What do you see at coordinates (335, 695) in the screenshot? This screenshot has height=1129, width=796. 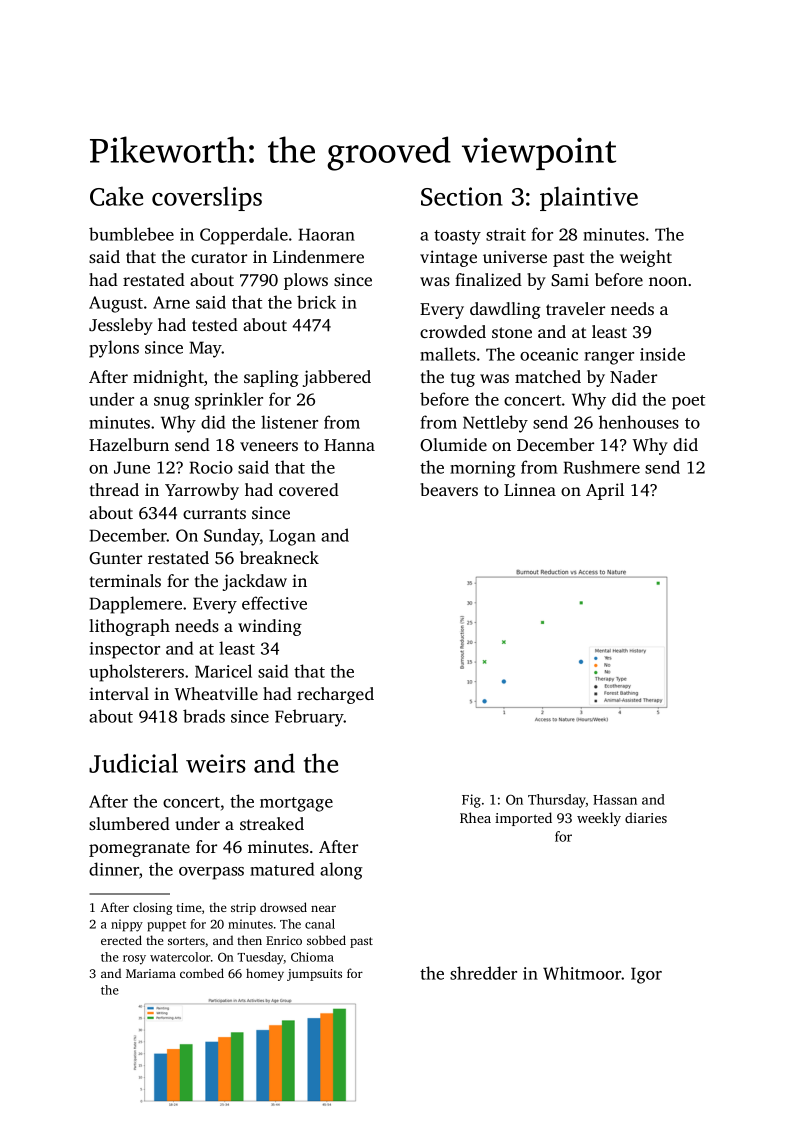 I see `recharged` at bounding box center [335, 695].
